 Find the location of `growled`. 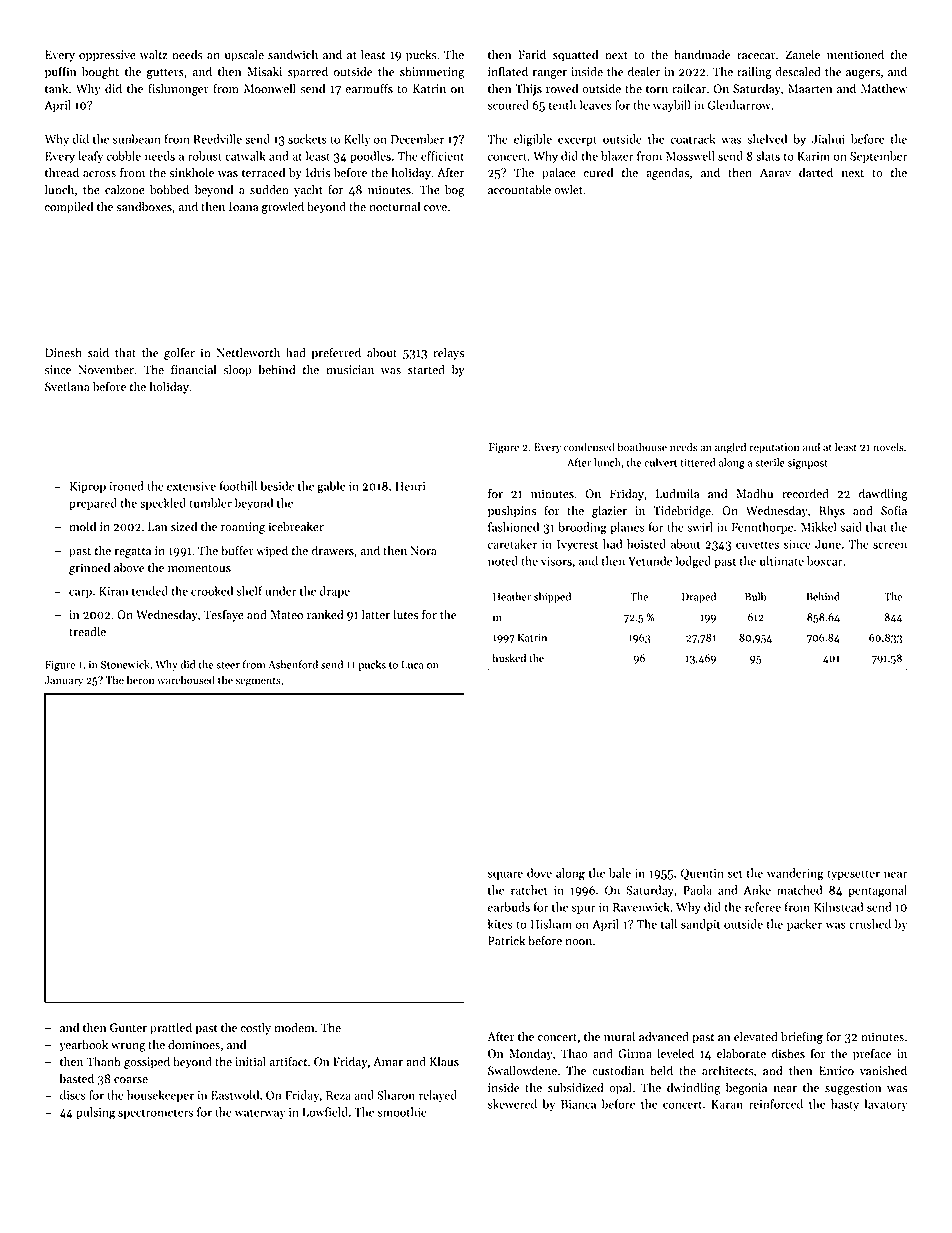

growled is located at coordinates (283, 207).
